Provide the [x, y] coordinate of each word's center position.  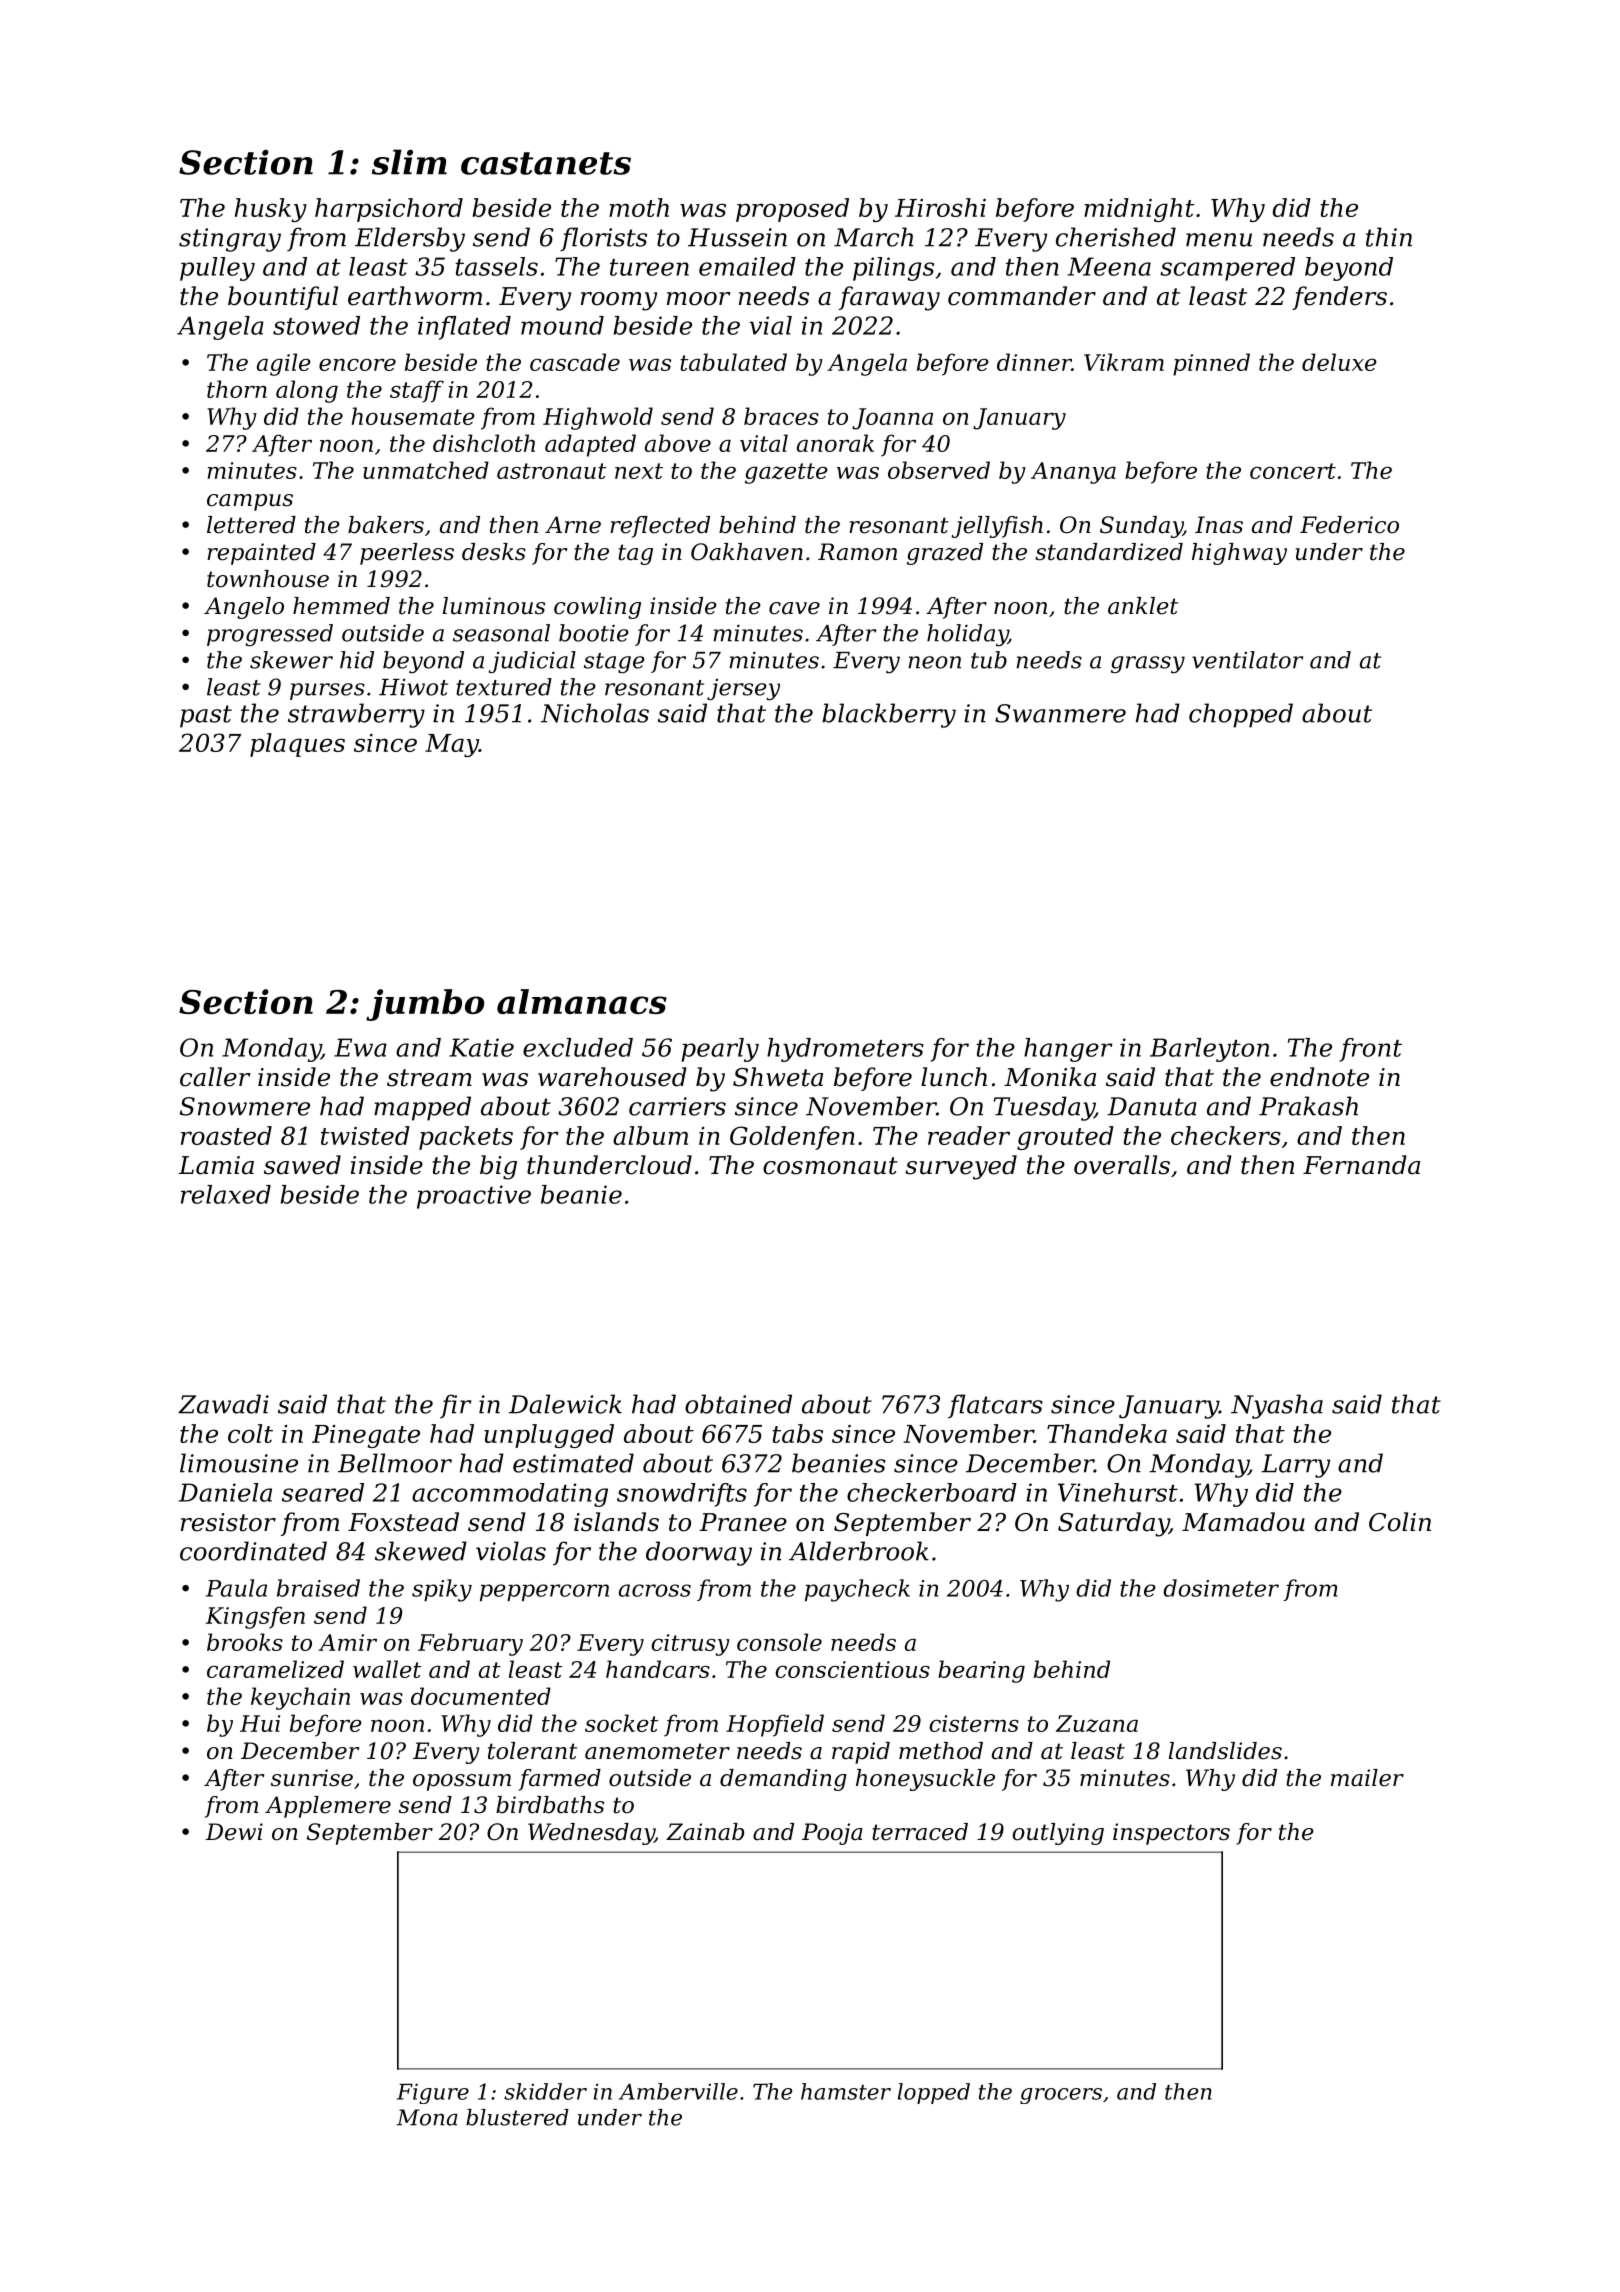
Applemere [328, 1807]
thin [1389, 237]
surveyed [961, 1167]
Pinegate [366, 1436]
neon [934, 662]
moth [639, 207]
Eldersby [410, 239]
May [452, 745]
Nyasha [1277, 1406]
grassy [1148, 665]
